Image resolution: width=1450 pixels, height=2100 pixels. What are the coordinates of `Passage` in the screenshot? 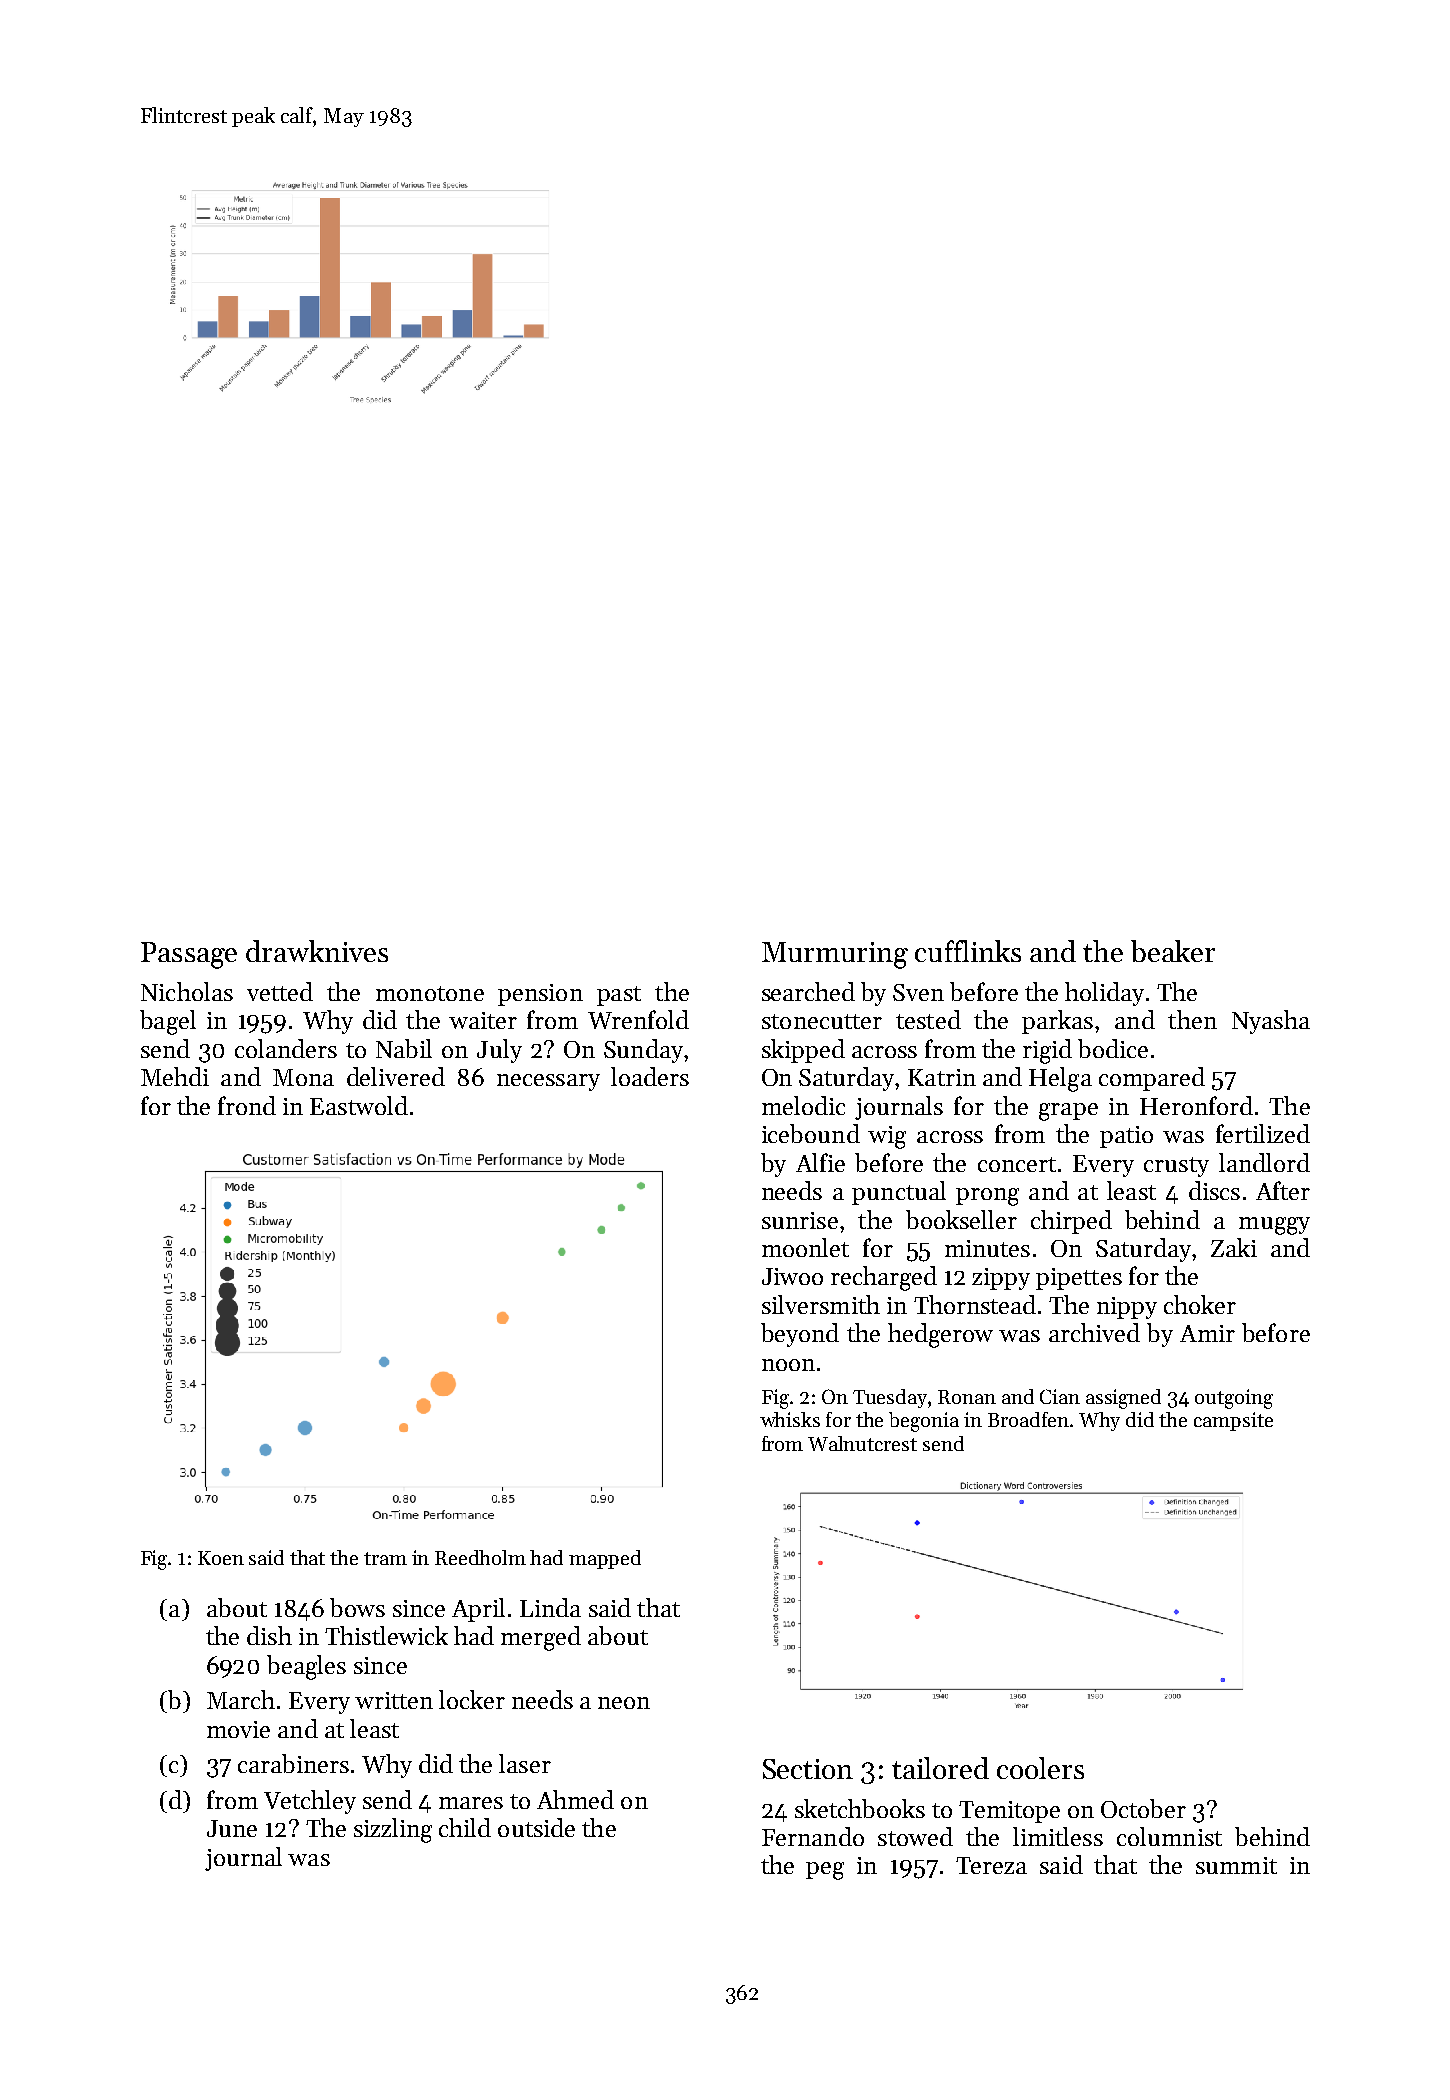 It's located at (189, 955).
